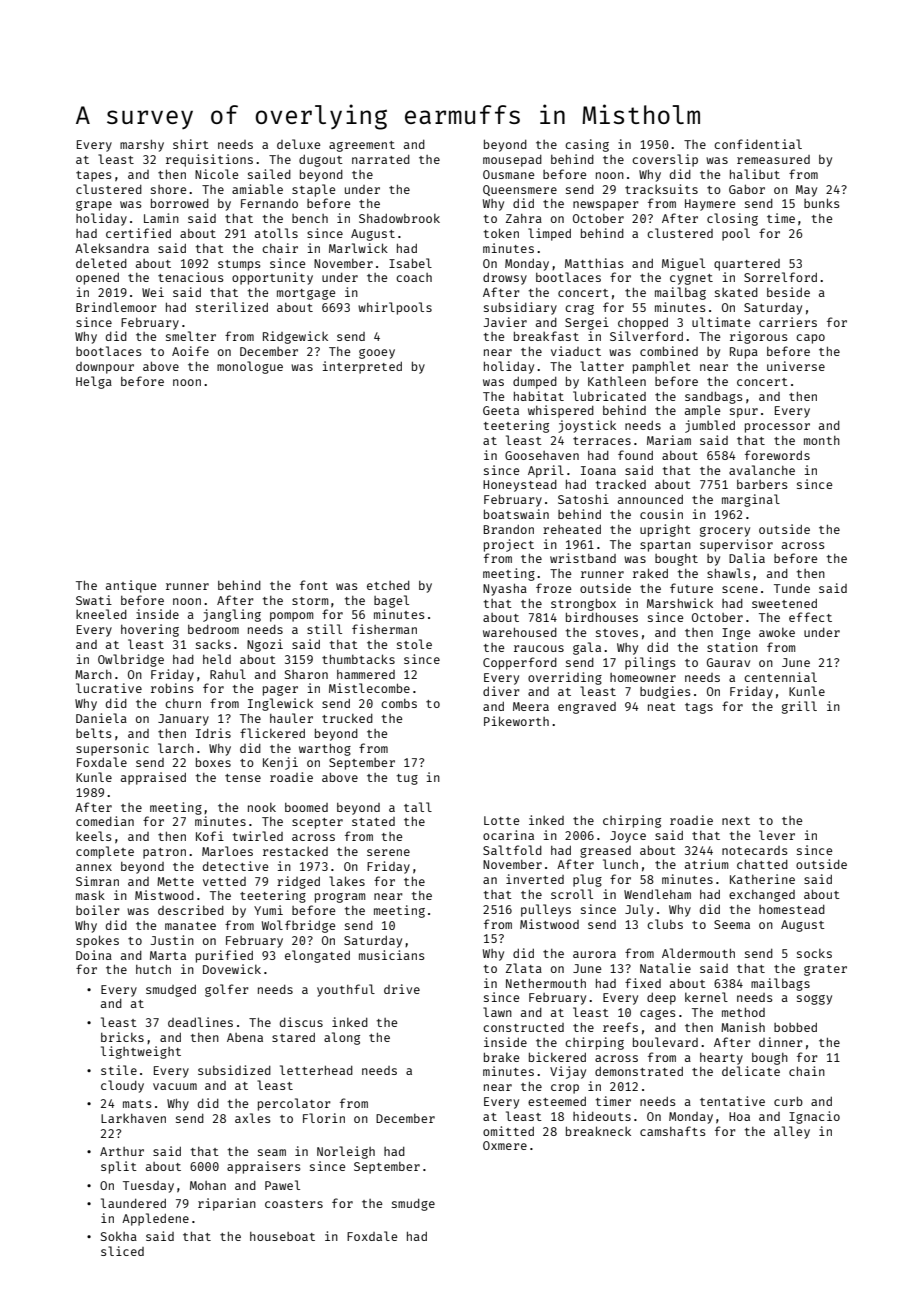 This screenshot has width=924, height=1308. What do you see at coordinates (501, 691) in the screenshot?
I see `diver` at bounding box center [501, 691].
